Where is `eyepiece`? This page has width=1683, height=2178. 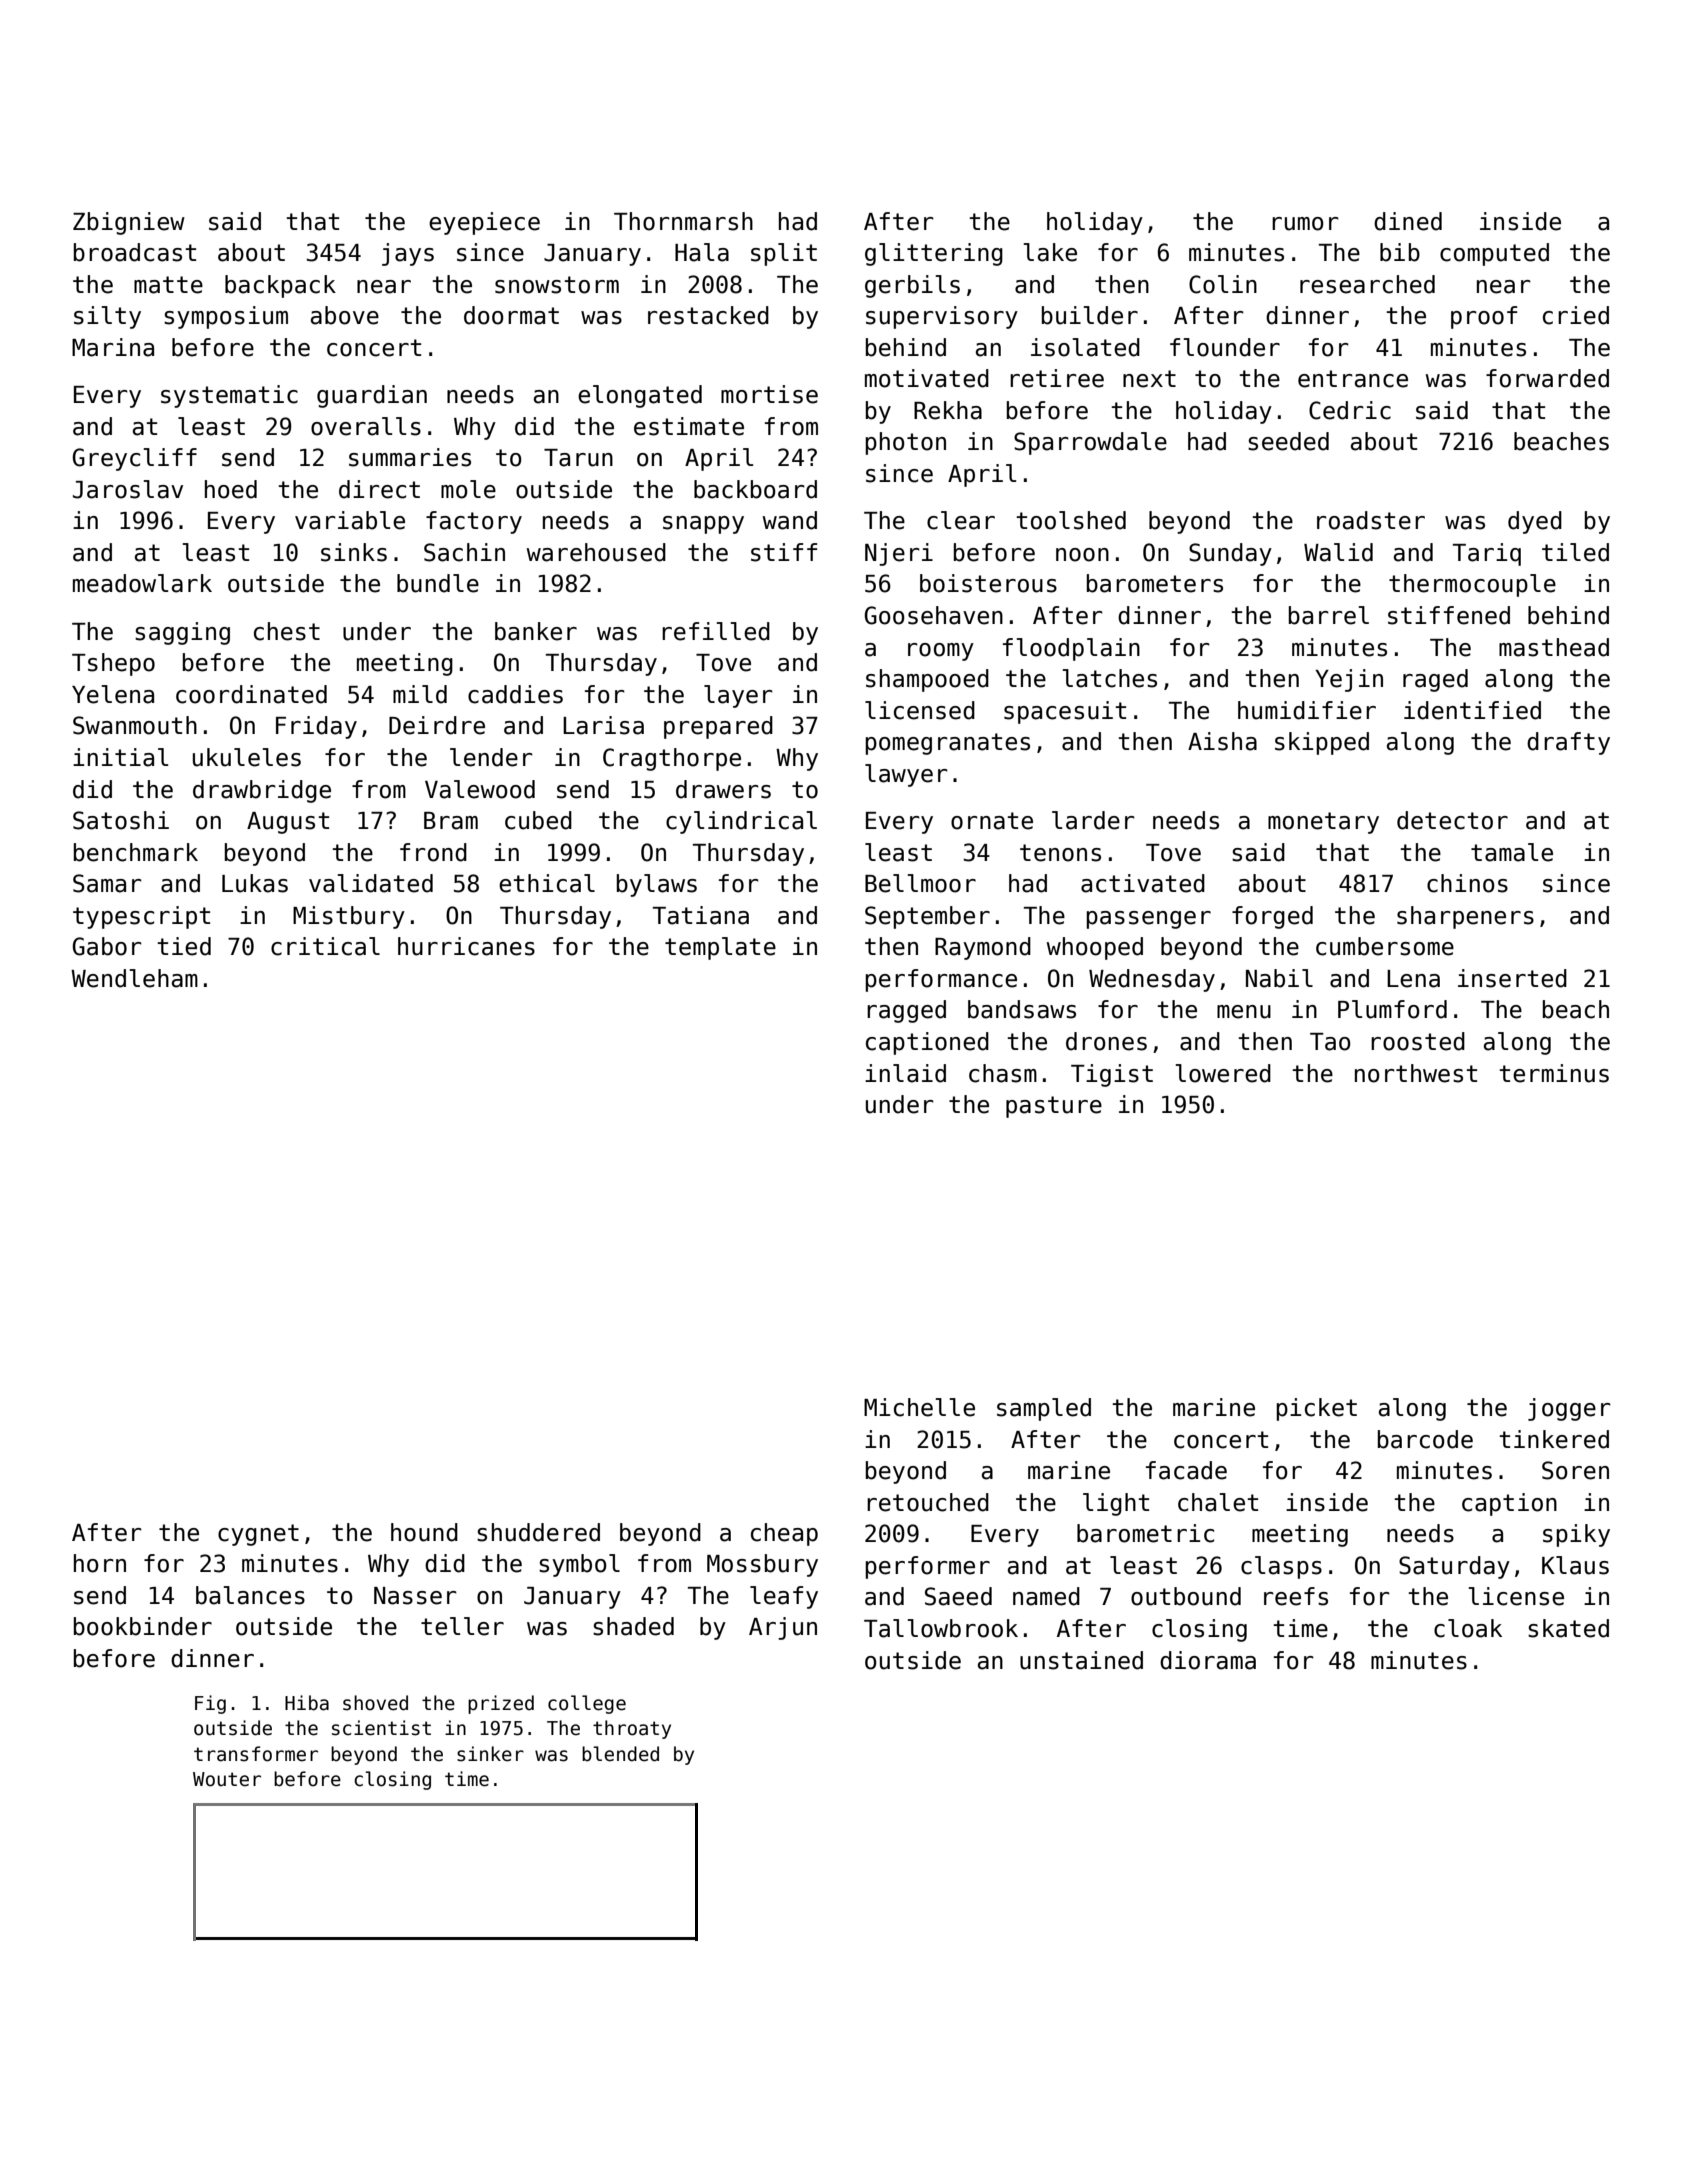 eyepiece is located at coordinates (484, 223).
